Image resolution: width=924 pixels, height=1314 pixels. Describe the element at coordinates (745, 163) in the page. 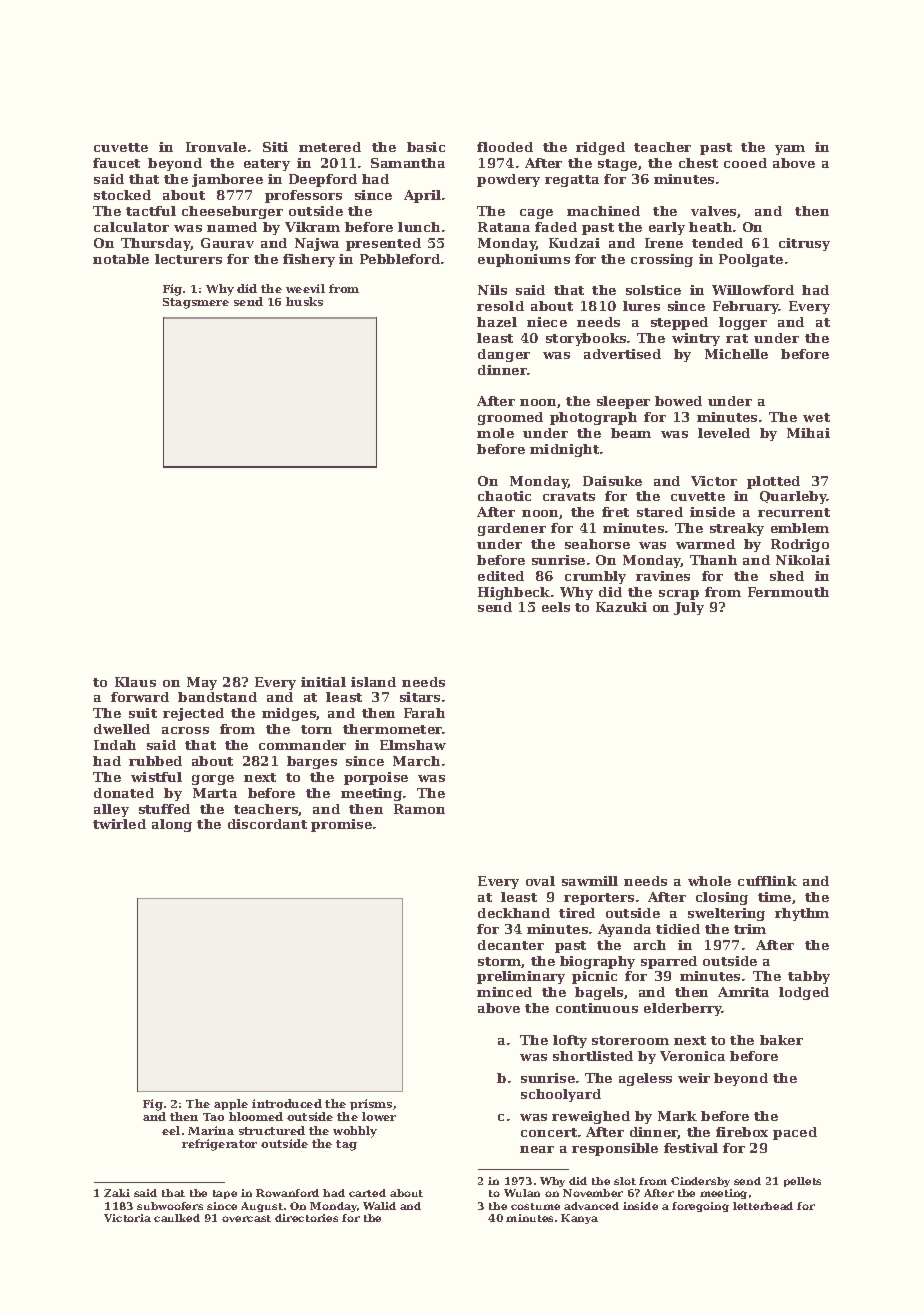

I see `cooed` at that location.
